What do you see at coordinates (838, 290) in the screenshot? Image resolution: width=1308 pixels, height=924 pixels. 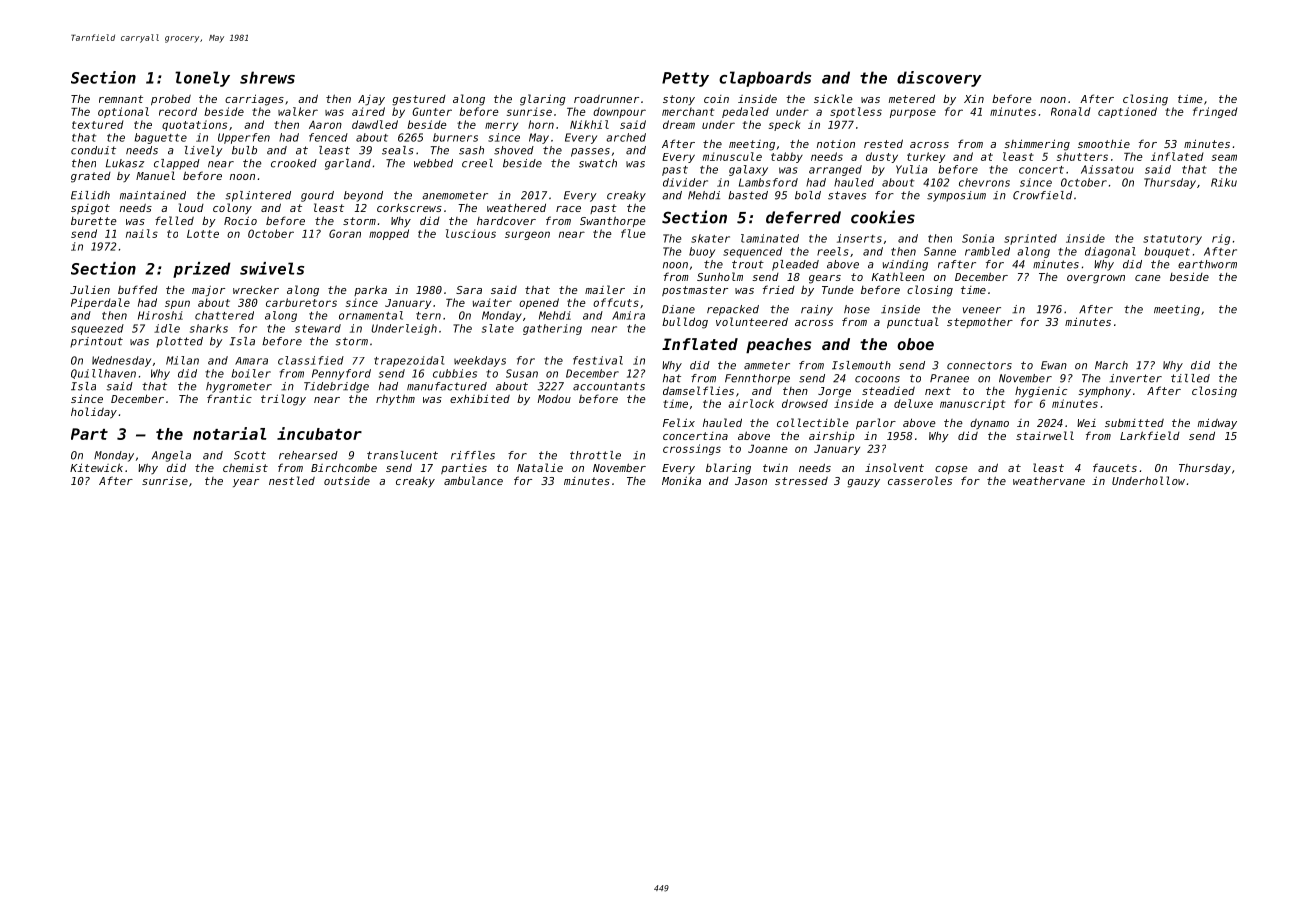 I see `Tunde` at bounding box center [838, 290].
